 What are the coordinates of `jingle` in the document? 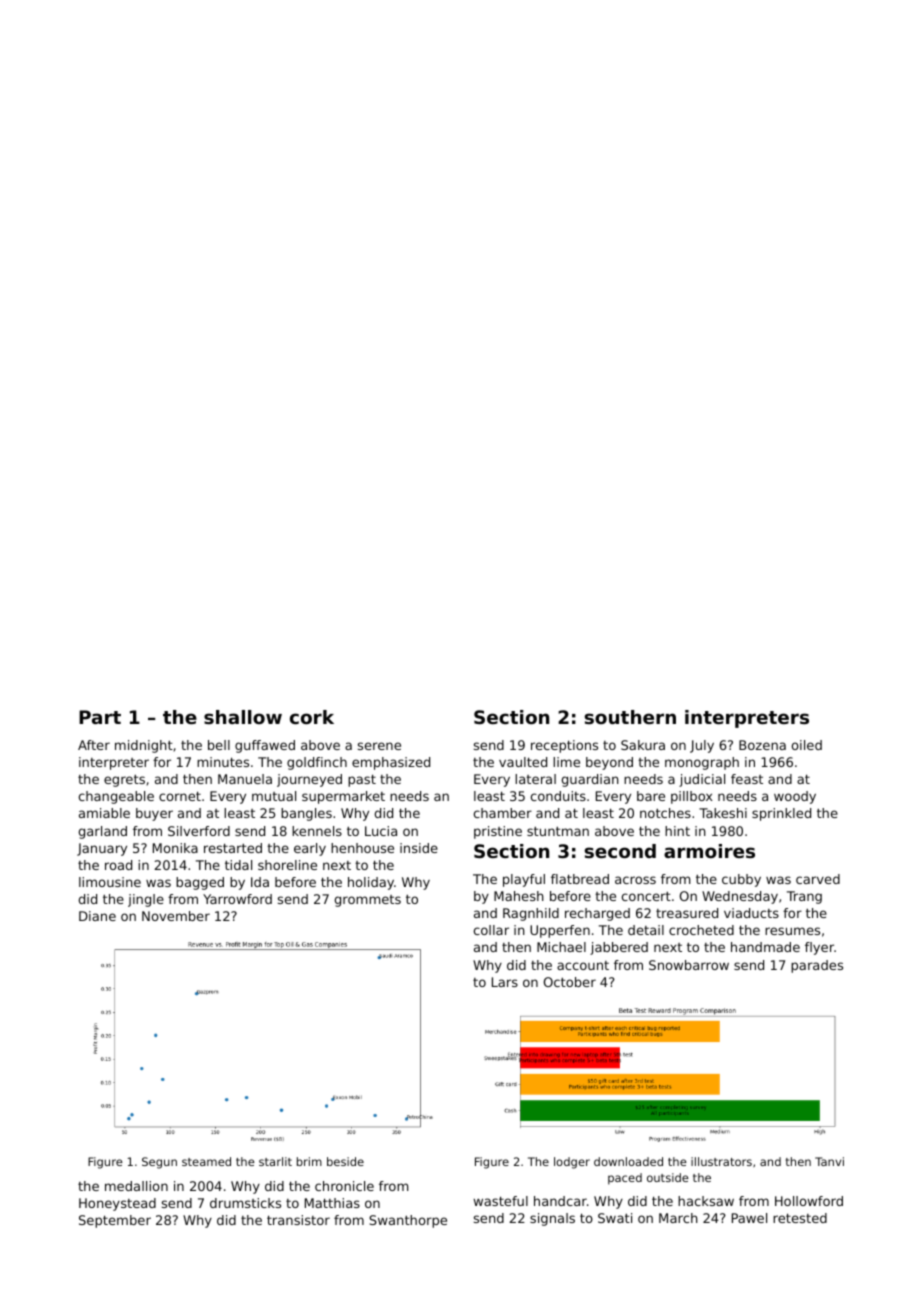 It's located at (146, 900).
